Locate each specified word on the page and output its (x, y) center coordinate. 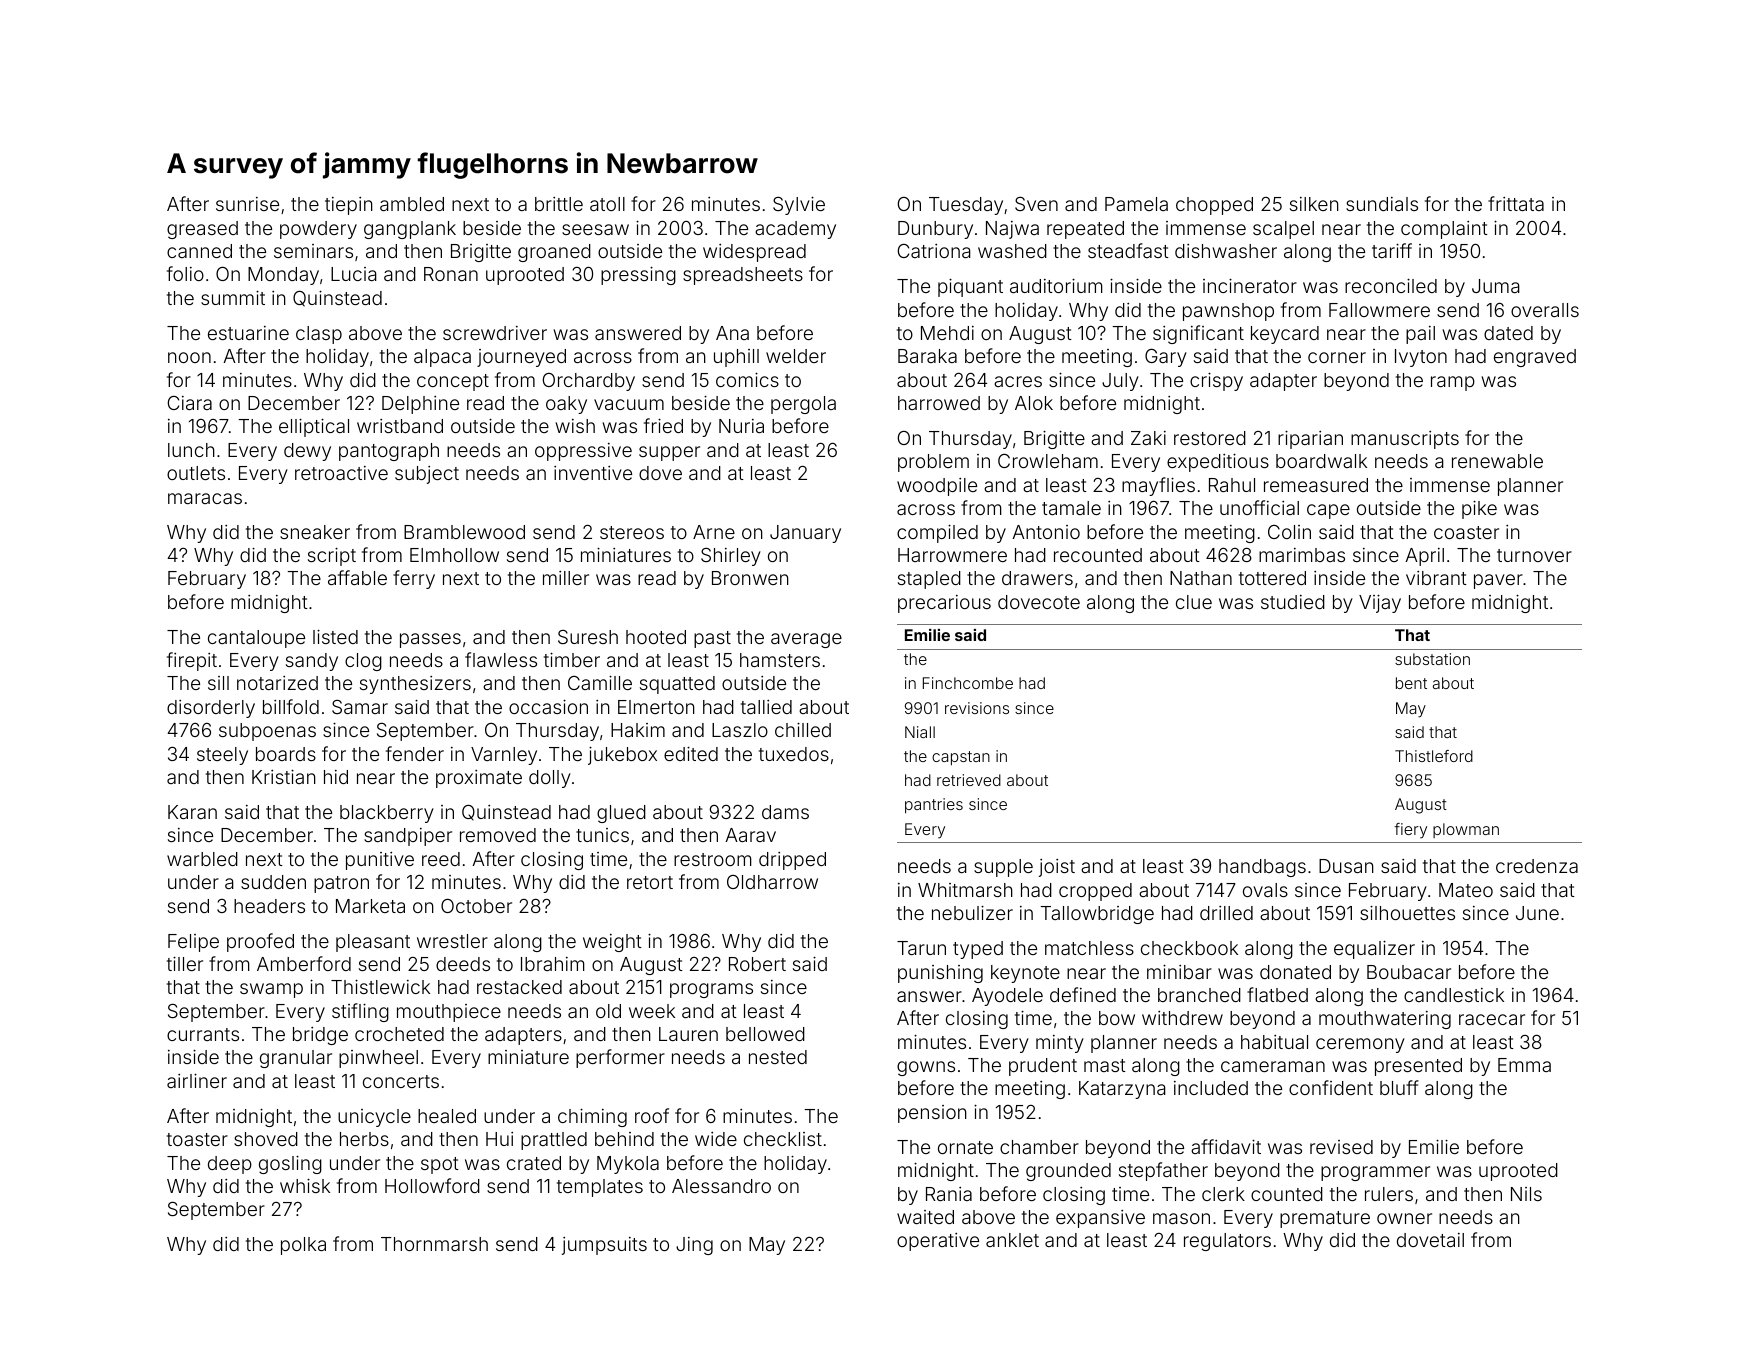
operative (938, 1242)
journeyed (521, 358)
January (805, 534)
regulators (1227, 1242)
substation (1432, 659)
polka (303, 1246)
